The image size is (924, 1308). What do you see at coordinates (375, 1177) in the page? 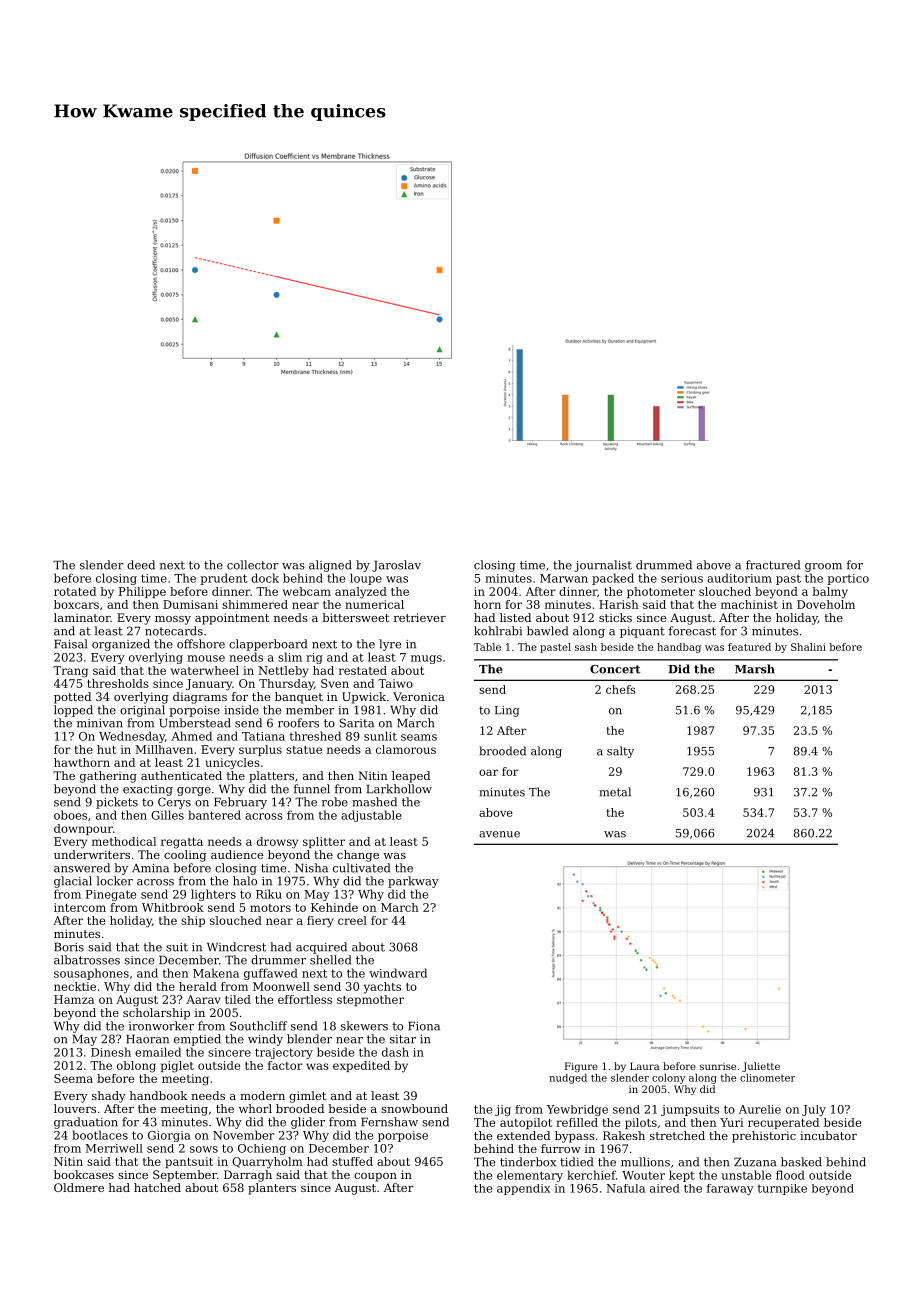
I see `coupon` at bounding box center [375, 1177].
